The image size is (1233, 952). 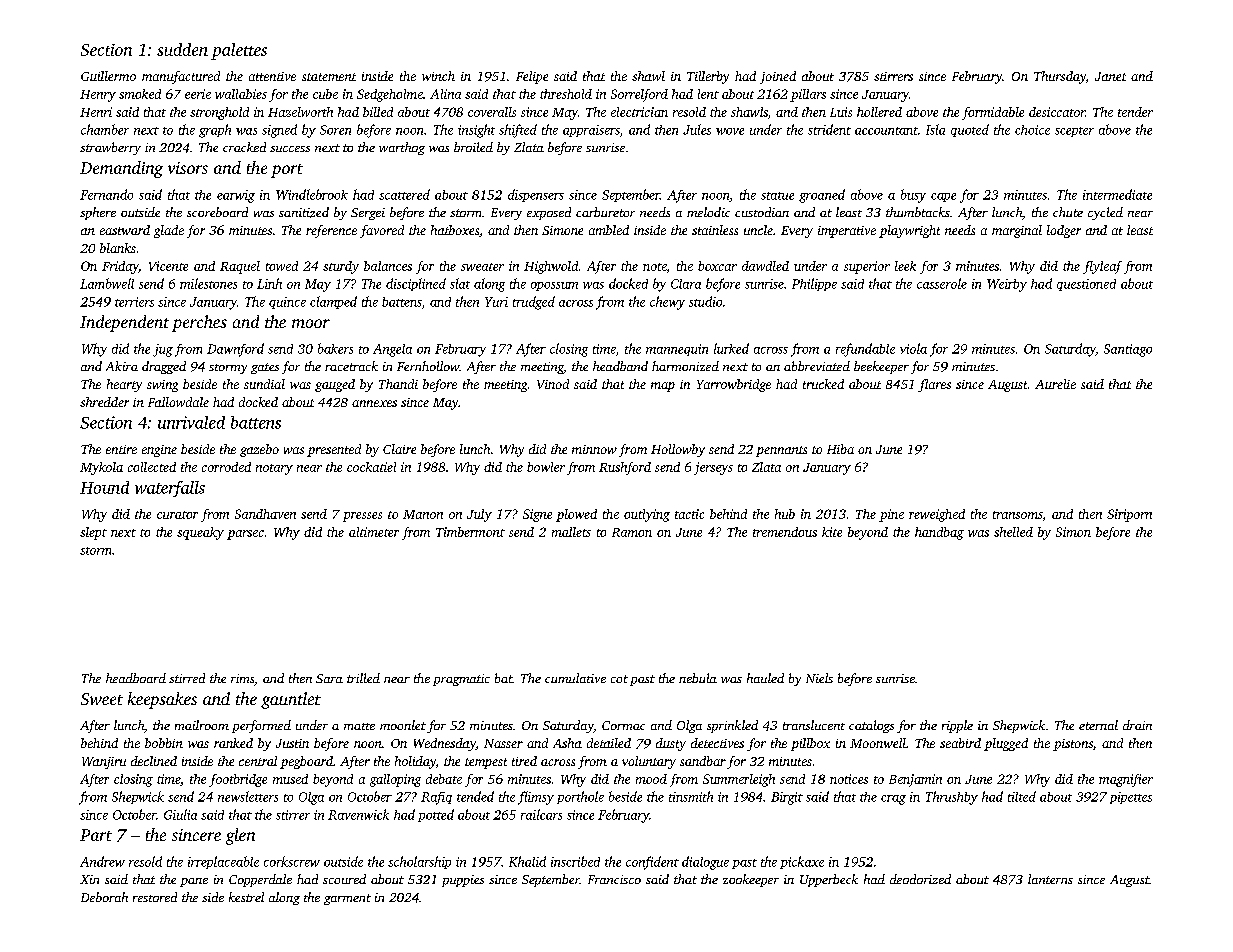 What do you see at coordinates (1032, 130) in the page?
I see `choice` at bounding box center [1032, 130].
